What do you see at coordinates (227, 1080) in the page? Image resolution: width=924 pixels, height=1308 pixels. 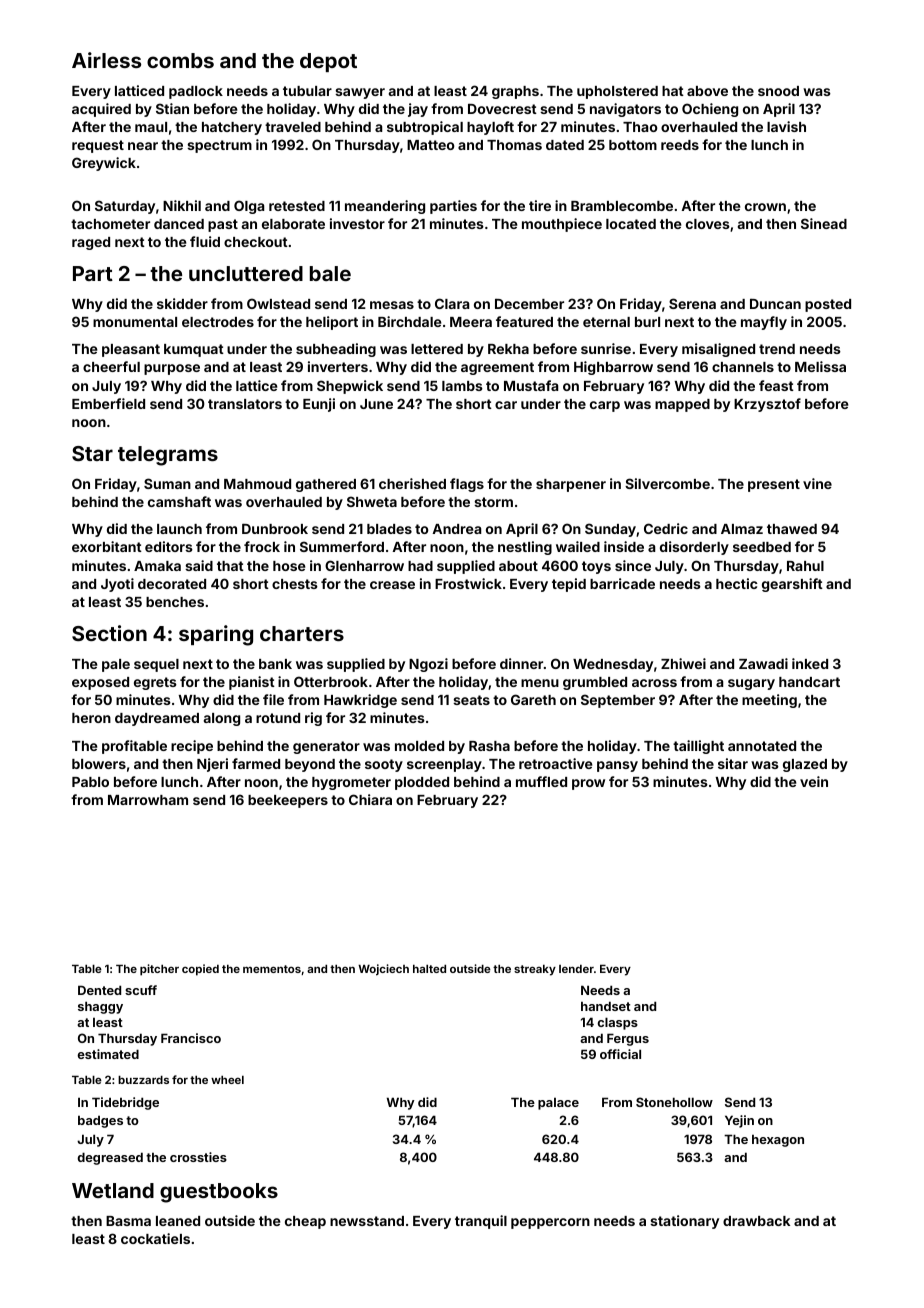 I see `wheel` at bounding box center [227, 1080].
